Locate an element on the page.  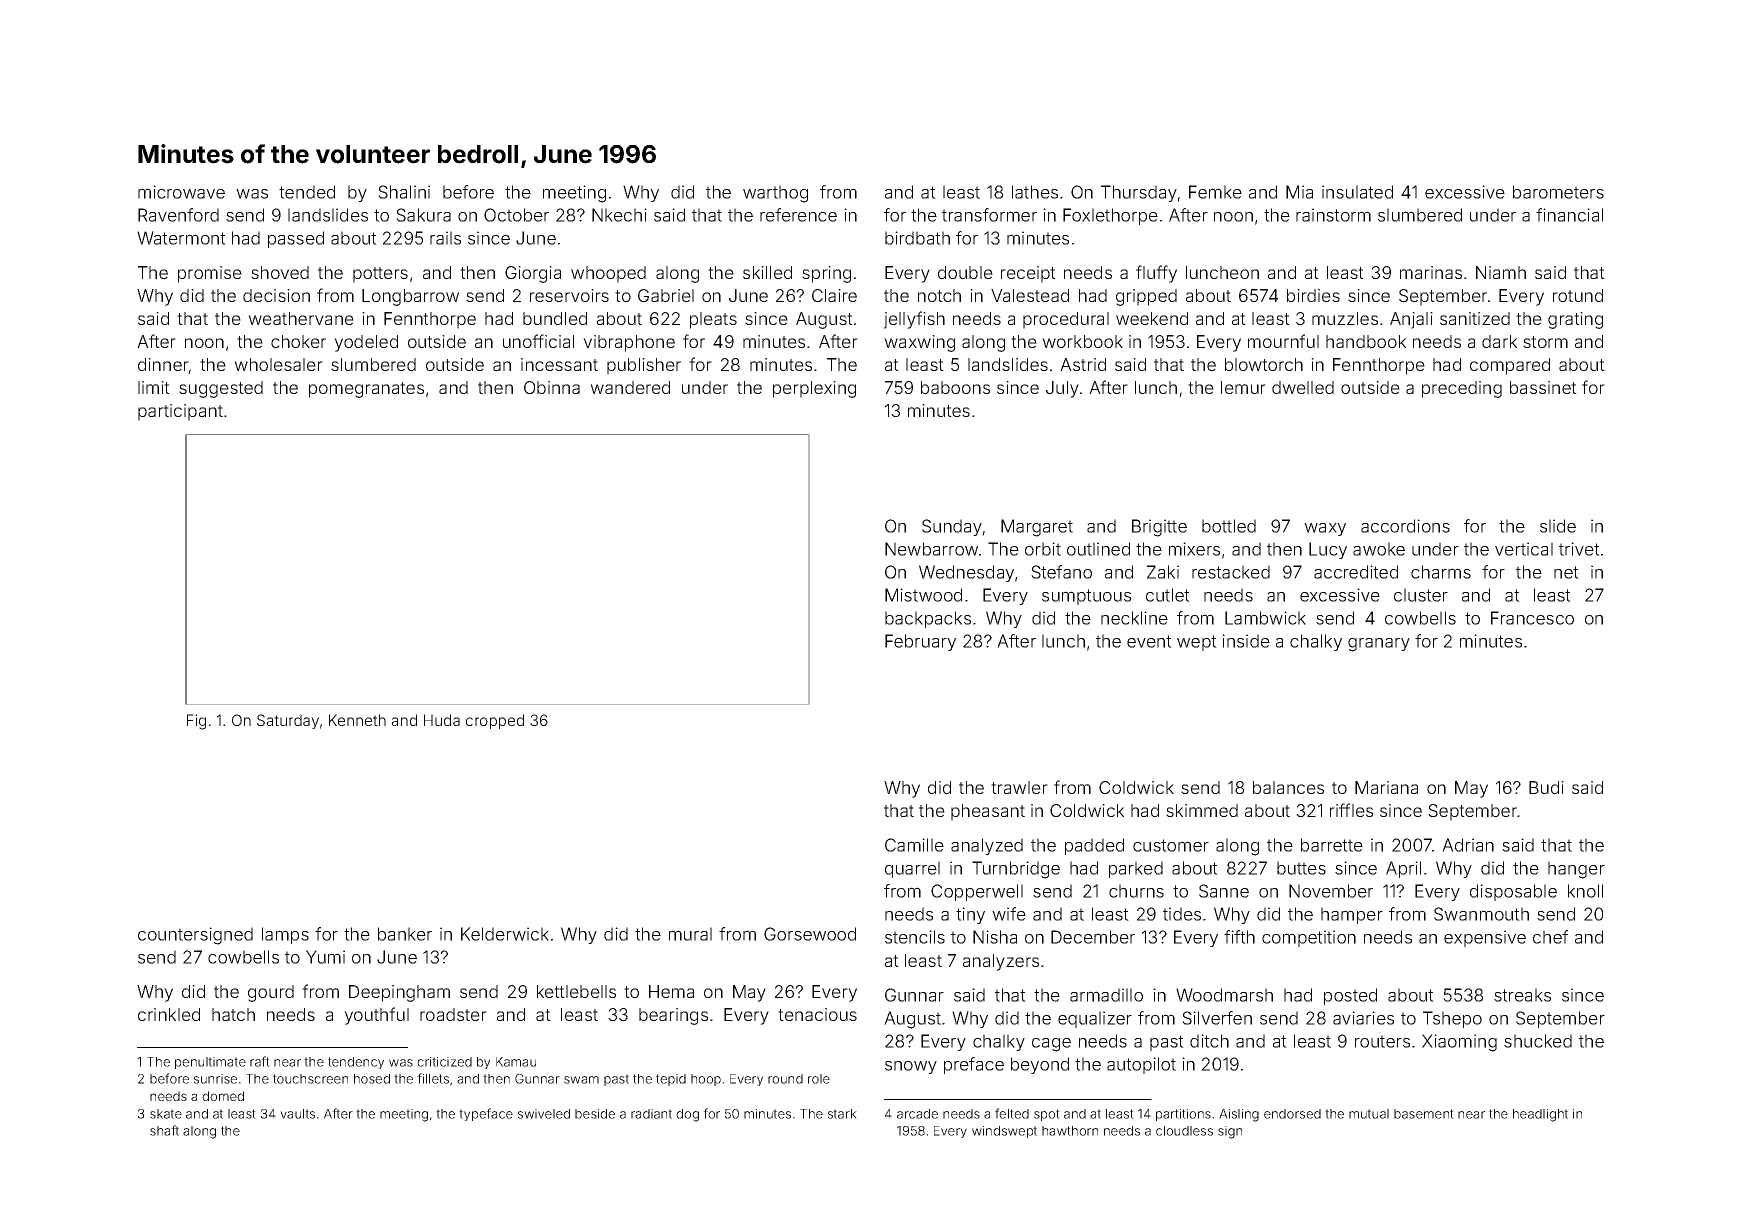
Saturday is located at coordinates (288, 721).
